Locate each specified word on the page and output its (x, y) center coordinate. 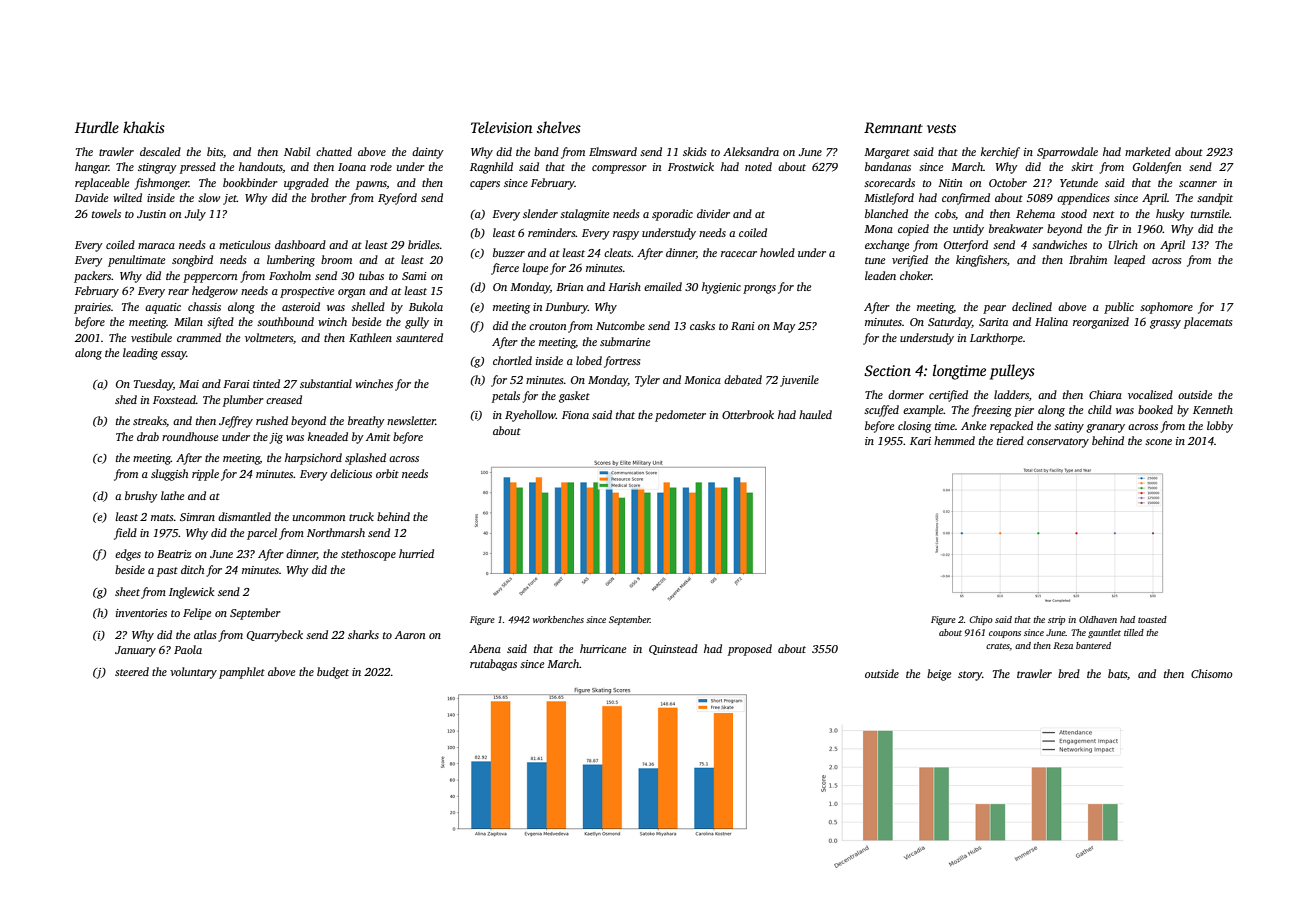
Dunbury (566, 308)
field (125, 534)
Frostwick (691, 166)
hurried (416, 553)
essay (174, 355)
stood (1074, 213)
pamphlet (242, 673)
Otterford (966, 246)
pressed (198, 168)
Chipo (981, 620)
